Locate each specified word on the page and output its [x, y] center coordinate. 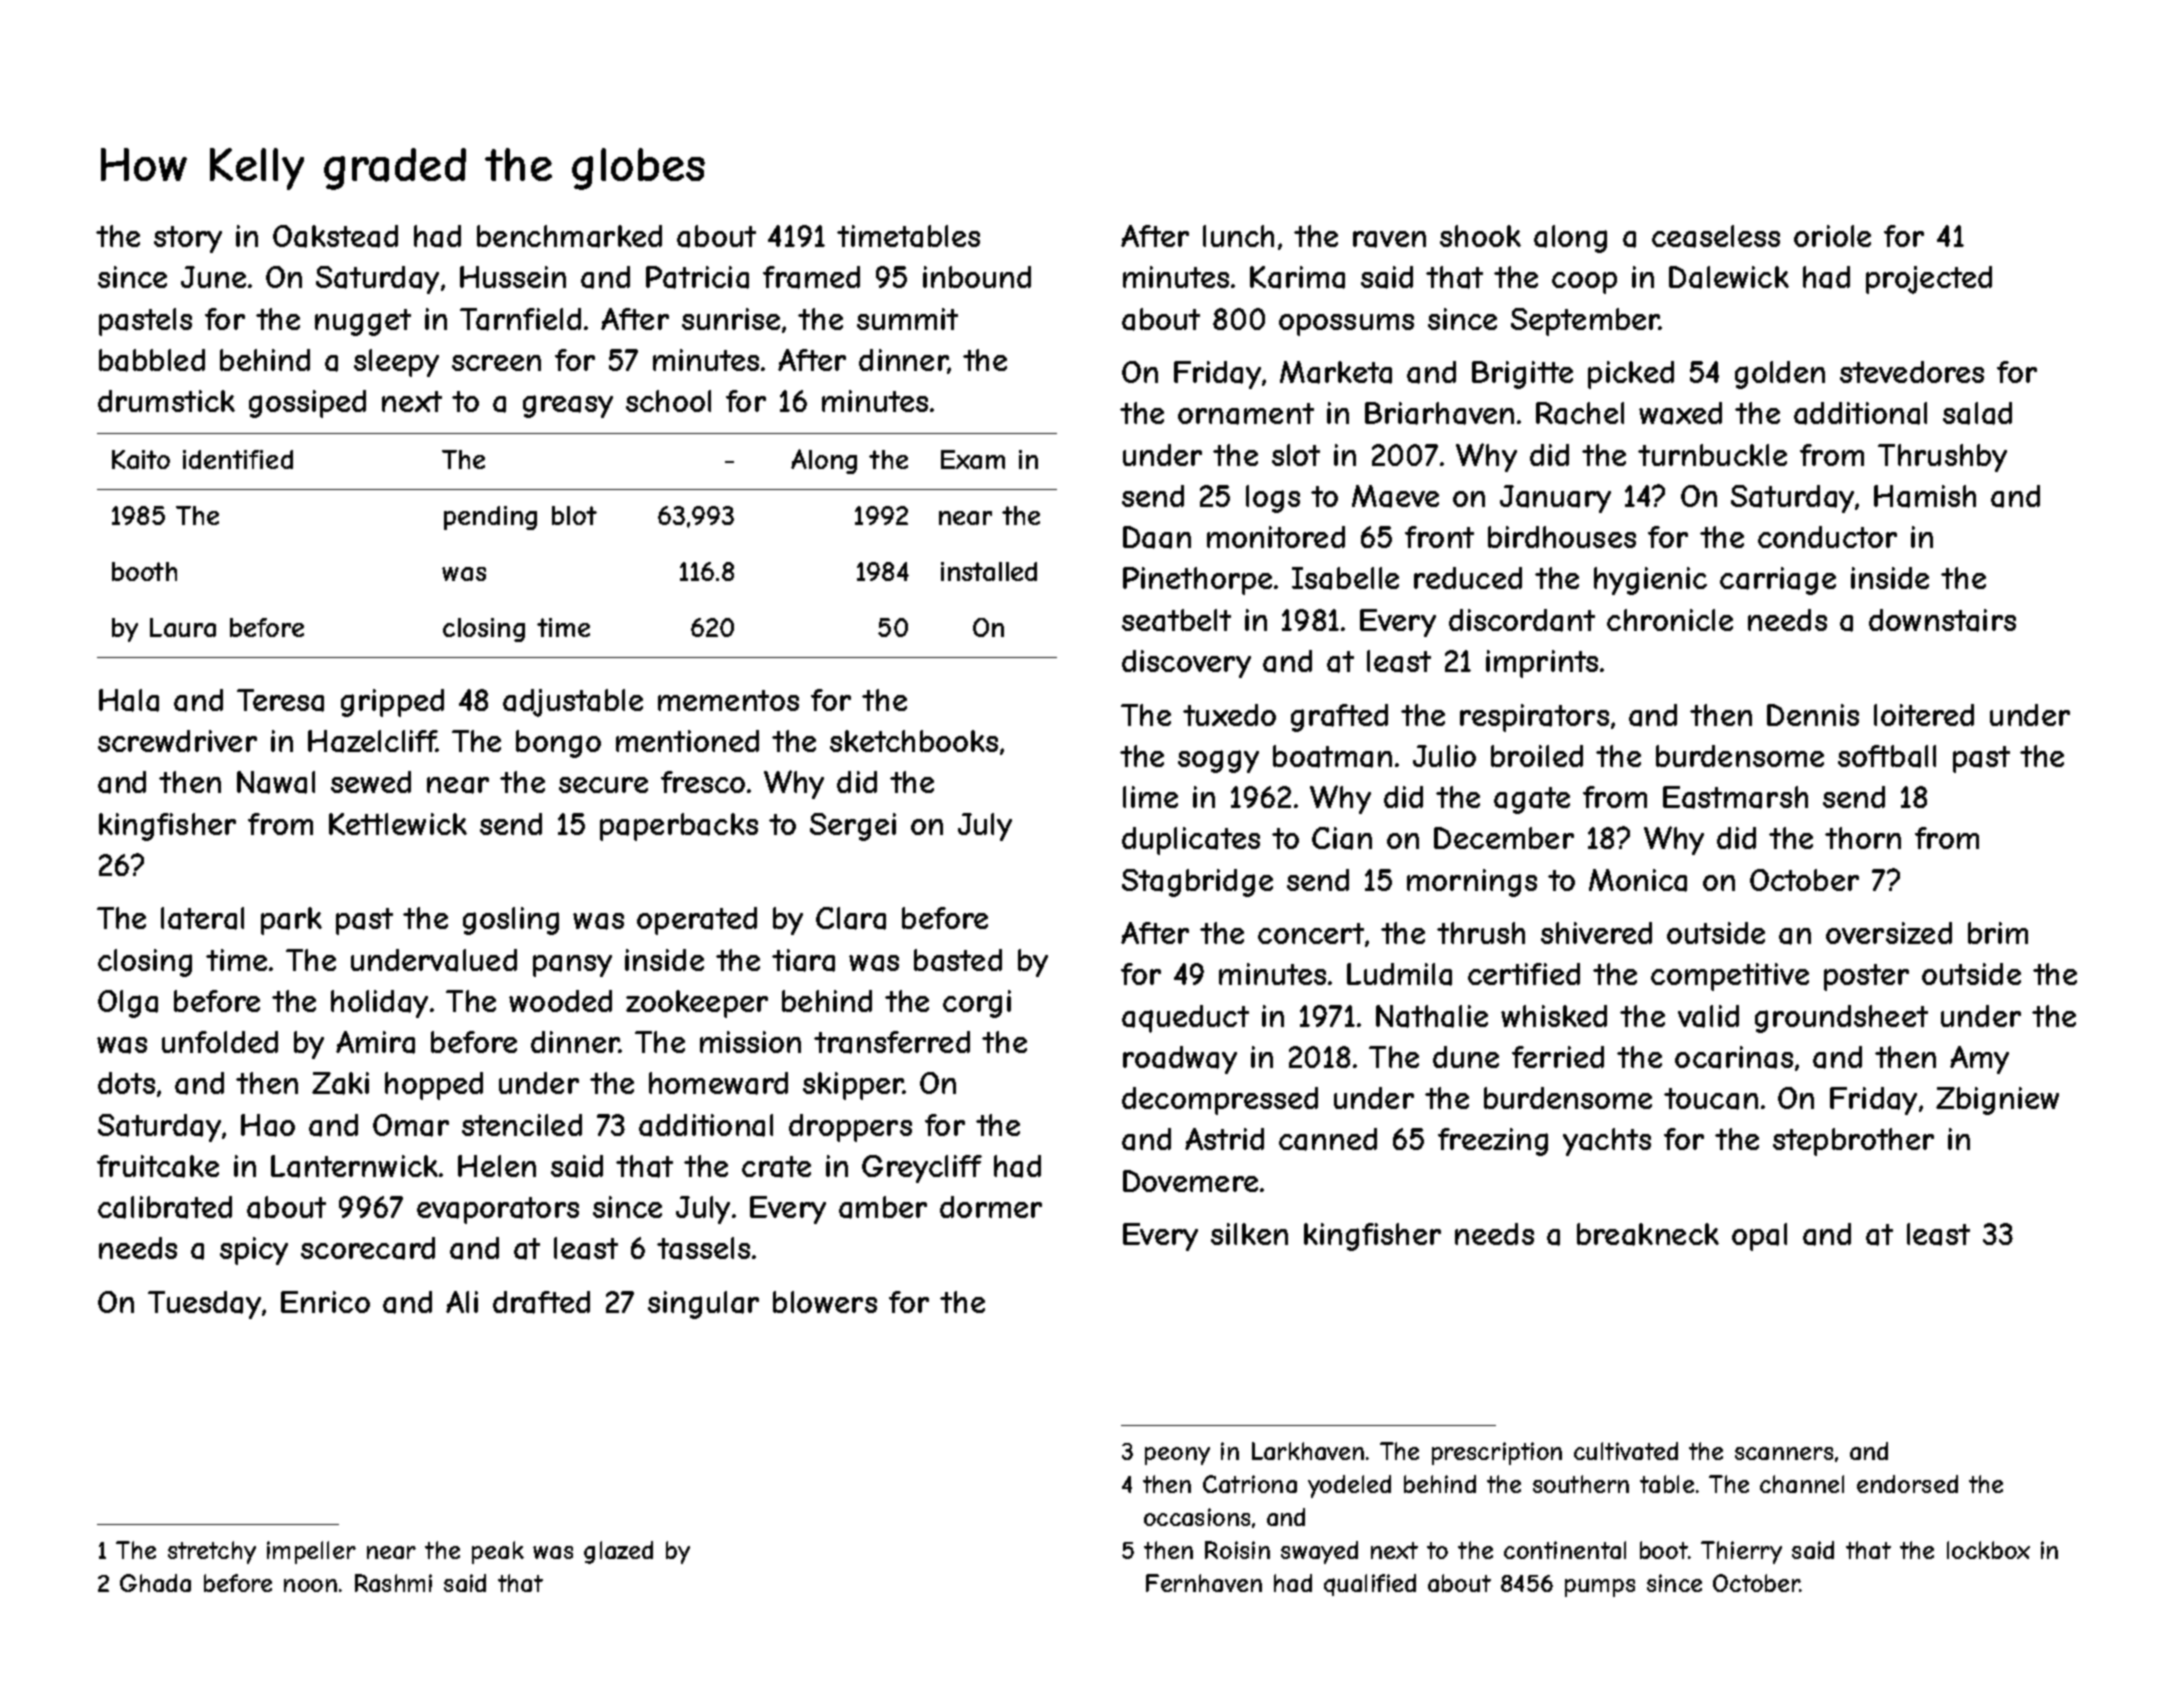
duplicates [1191, 841]
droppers [850, 1128]
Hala [129, 700]
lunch [1238, 236]
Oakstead [335, 236]
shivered [1596, 933]
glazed [618, 1552]
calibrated [165, 1207]
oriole [1832, 236]
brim [1998, 933]
